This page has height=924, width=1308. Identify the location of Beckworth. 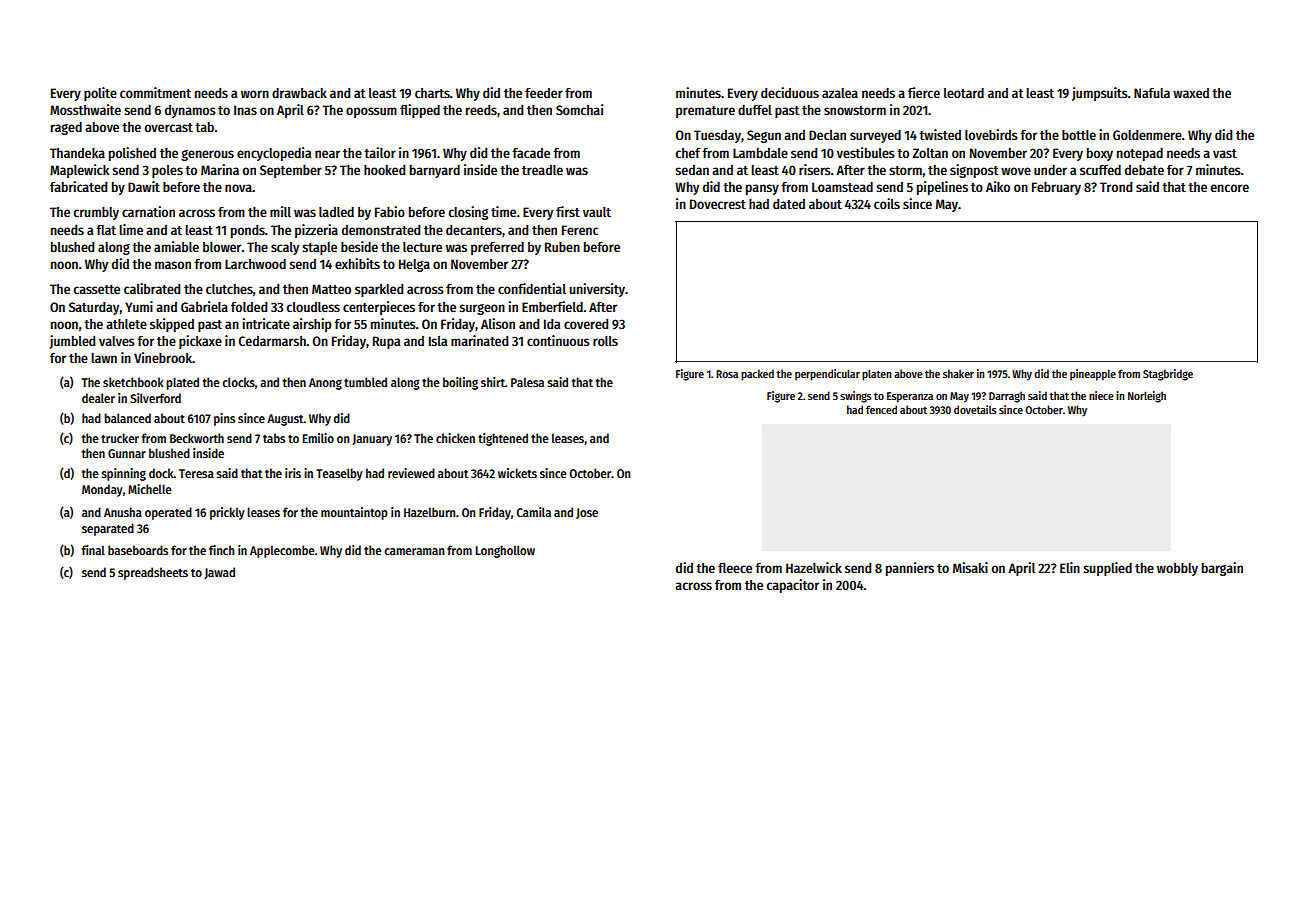
(197, 438).
